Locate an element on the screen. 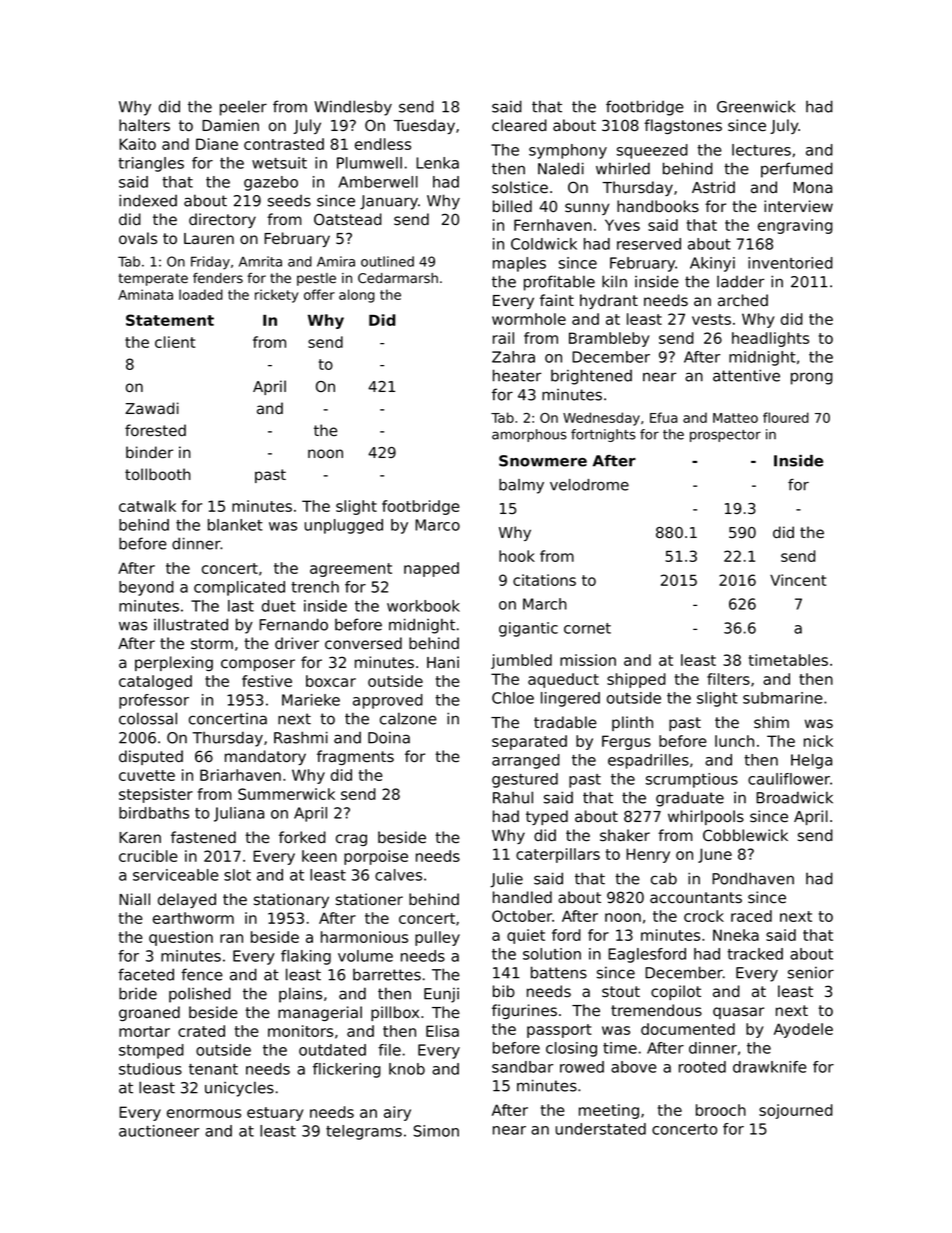  Chloe is located at coordinates (513, 698).
